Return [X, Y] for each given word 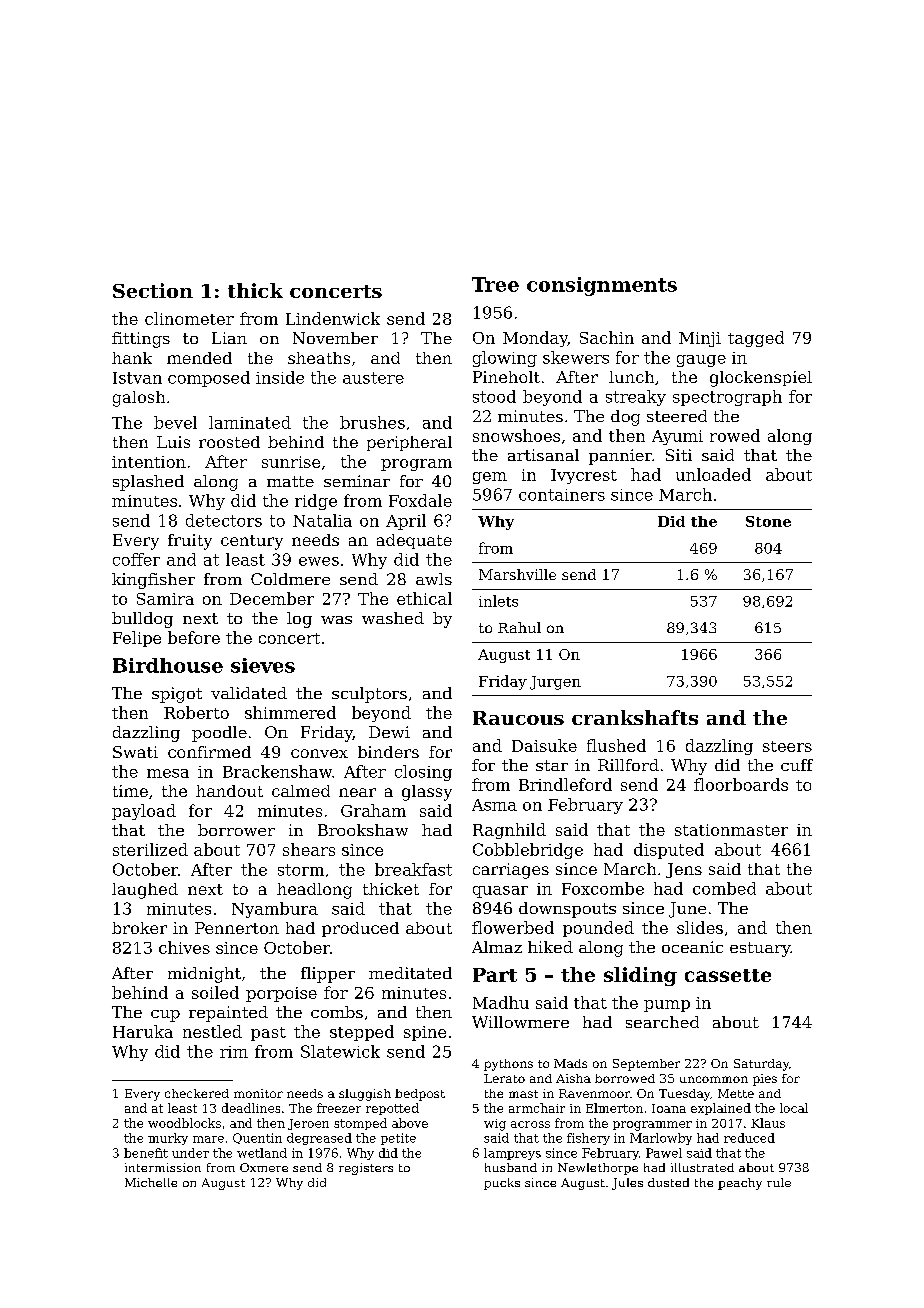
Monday [535, 339]
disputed [669, 851]
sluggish [365, 1095]
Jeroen [308, 1124]
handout [229, 791]
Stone [768, 521]
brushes [372, 422]
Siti [679, 455]
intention [149, 462]
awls [434, 579]
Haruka [143, 1031]
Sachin [607, 337]
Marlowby [661, 1139]
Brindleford [565, 784]
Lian [229, 338]
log [299, 620]
